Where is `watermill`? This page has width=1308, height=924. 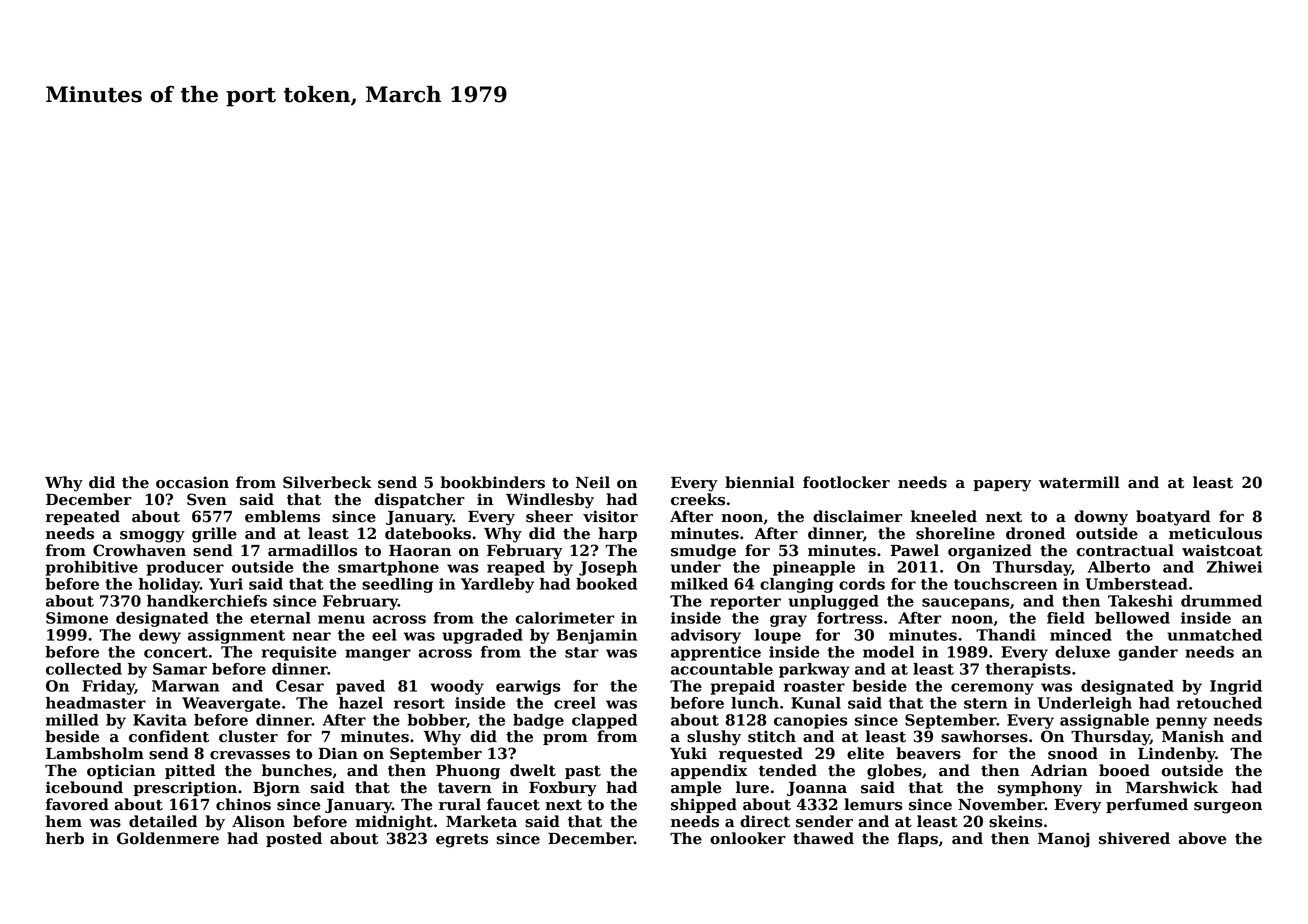
watermill is located at coordinates (1079, 482).
